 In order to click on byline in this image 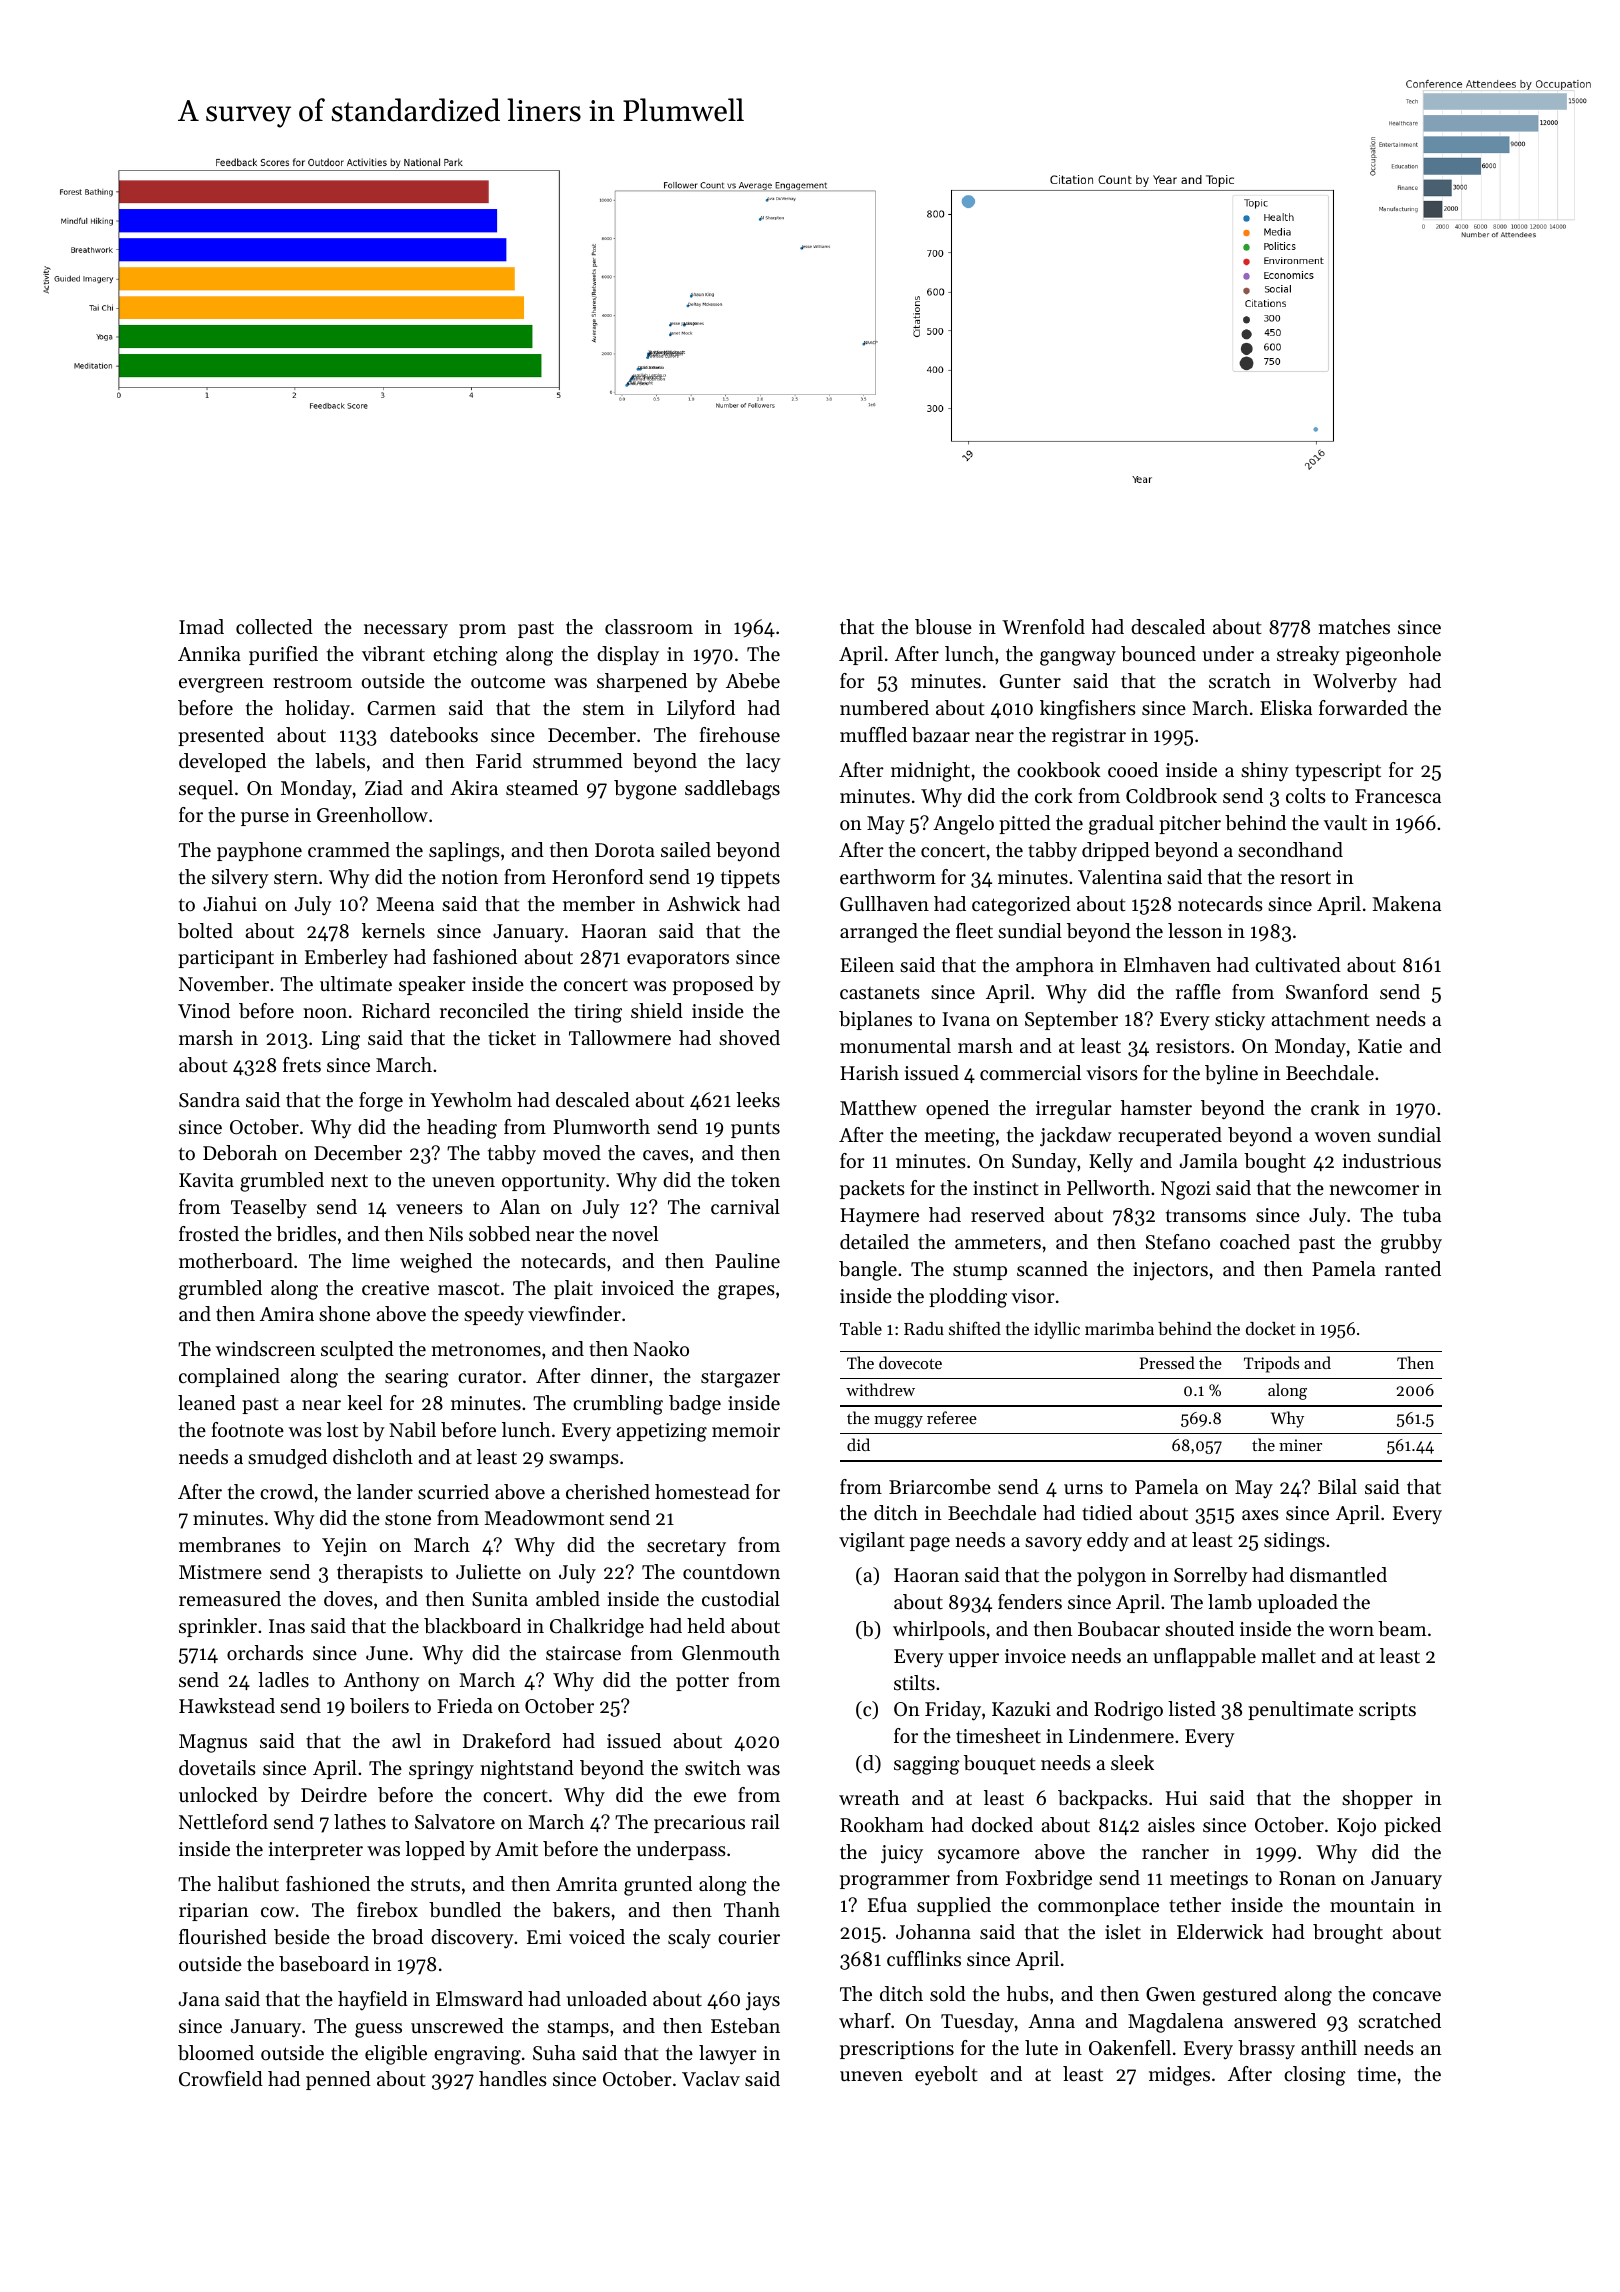, I will do `click(1231, 1075)`.
